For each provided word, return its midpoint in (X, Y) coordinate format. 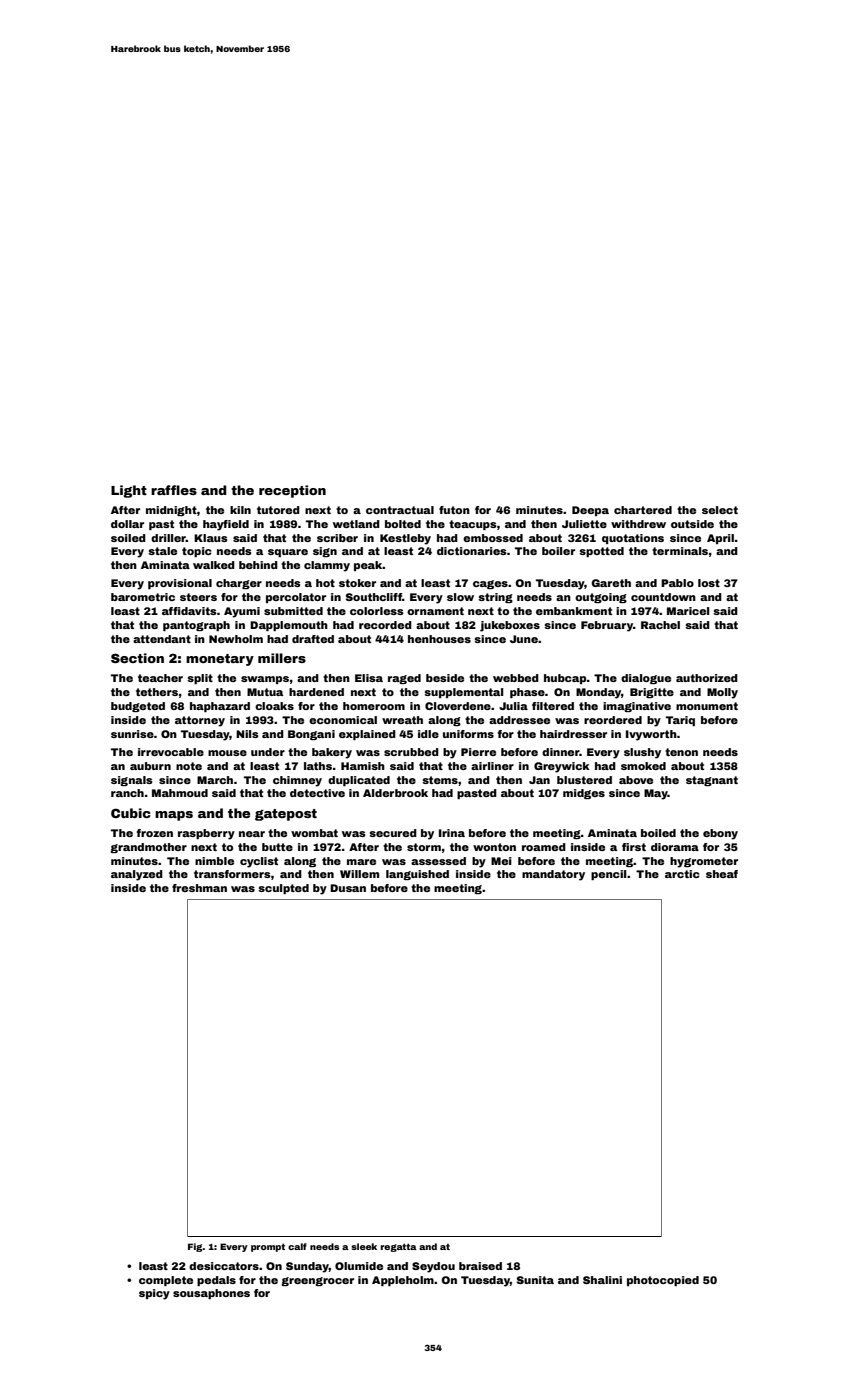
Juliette (584, 524)
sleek (364, 1246)
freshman (199, 888)
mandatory (553, 875)
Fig (195, 1247)
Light (129, 491)
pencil (608, 875)
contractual (400, 510)
